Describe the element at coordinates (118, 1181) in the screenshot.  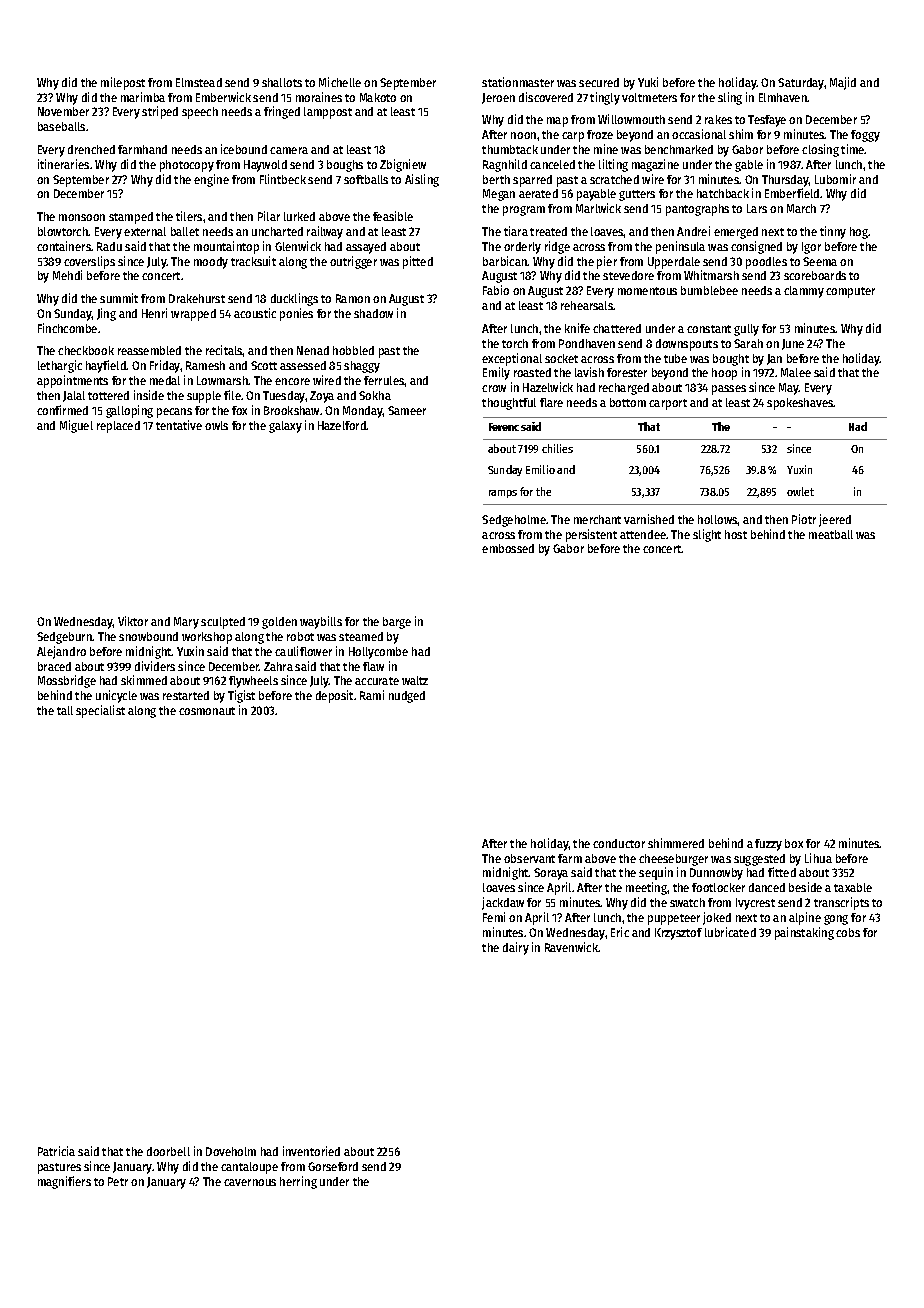
I see `Petr` at that location.
